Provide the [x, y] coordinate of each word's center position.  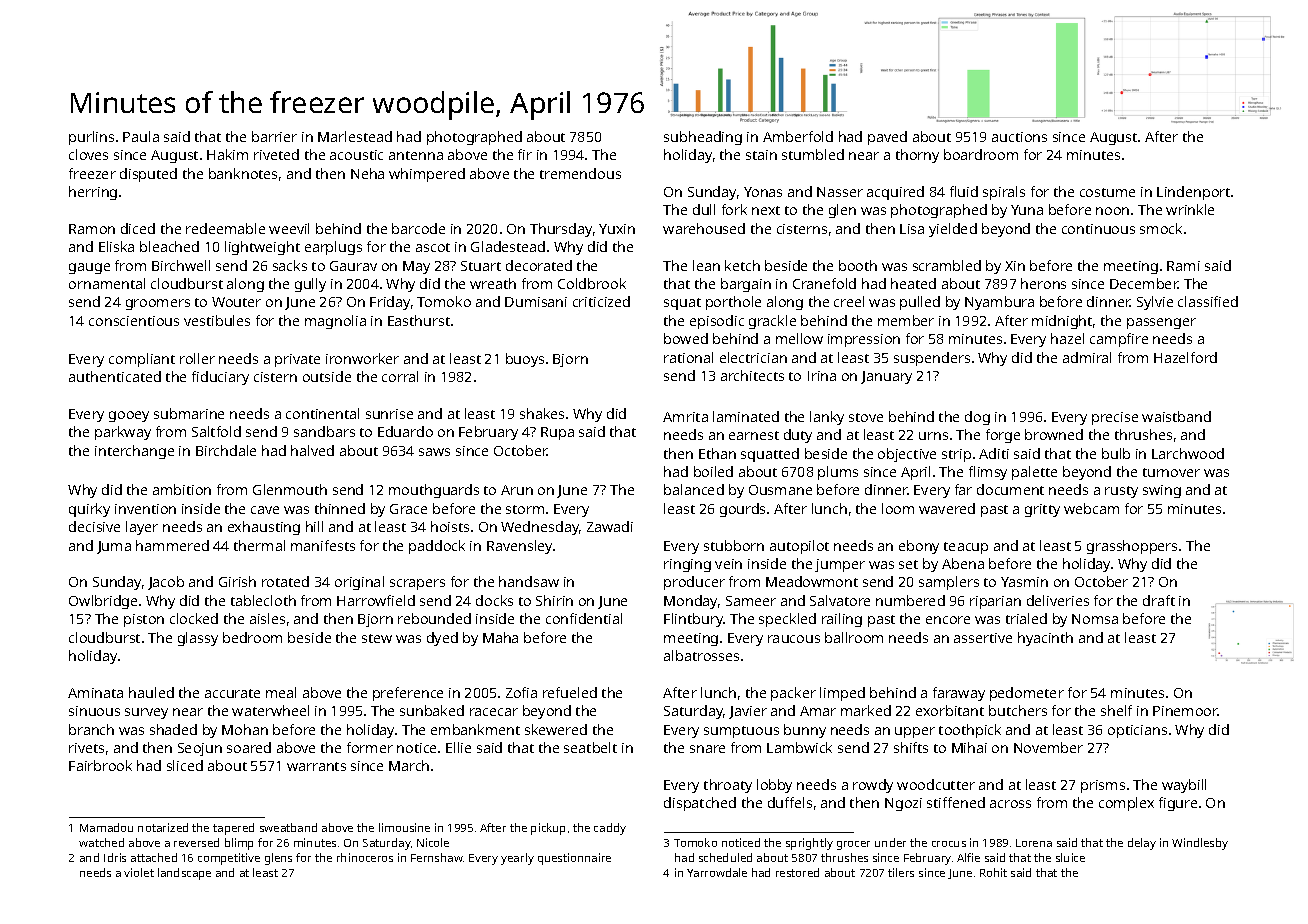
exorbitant [950, 710]
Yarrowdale [717, 872]
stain [761, 155]
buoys [525, 360]
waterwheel [270, 710]
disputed [148, 175]
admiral [1087, 357]
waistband [1176, 416]
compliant [142, 360]
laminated [746, 416]
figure [1178, 804]
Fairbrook [100, 765]
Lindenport [1193, 193]
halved [312, 450]
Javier [748, 712]
